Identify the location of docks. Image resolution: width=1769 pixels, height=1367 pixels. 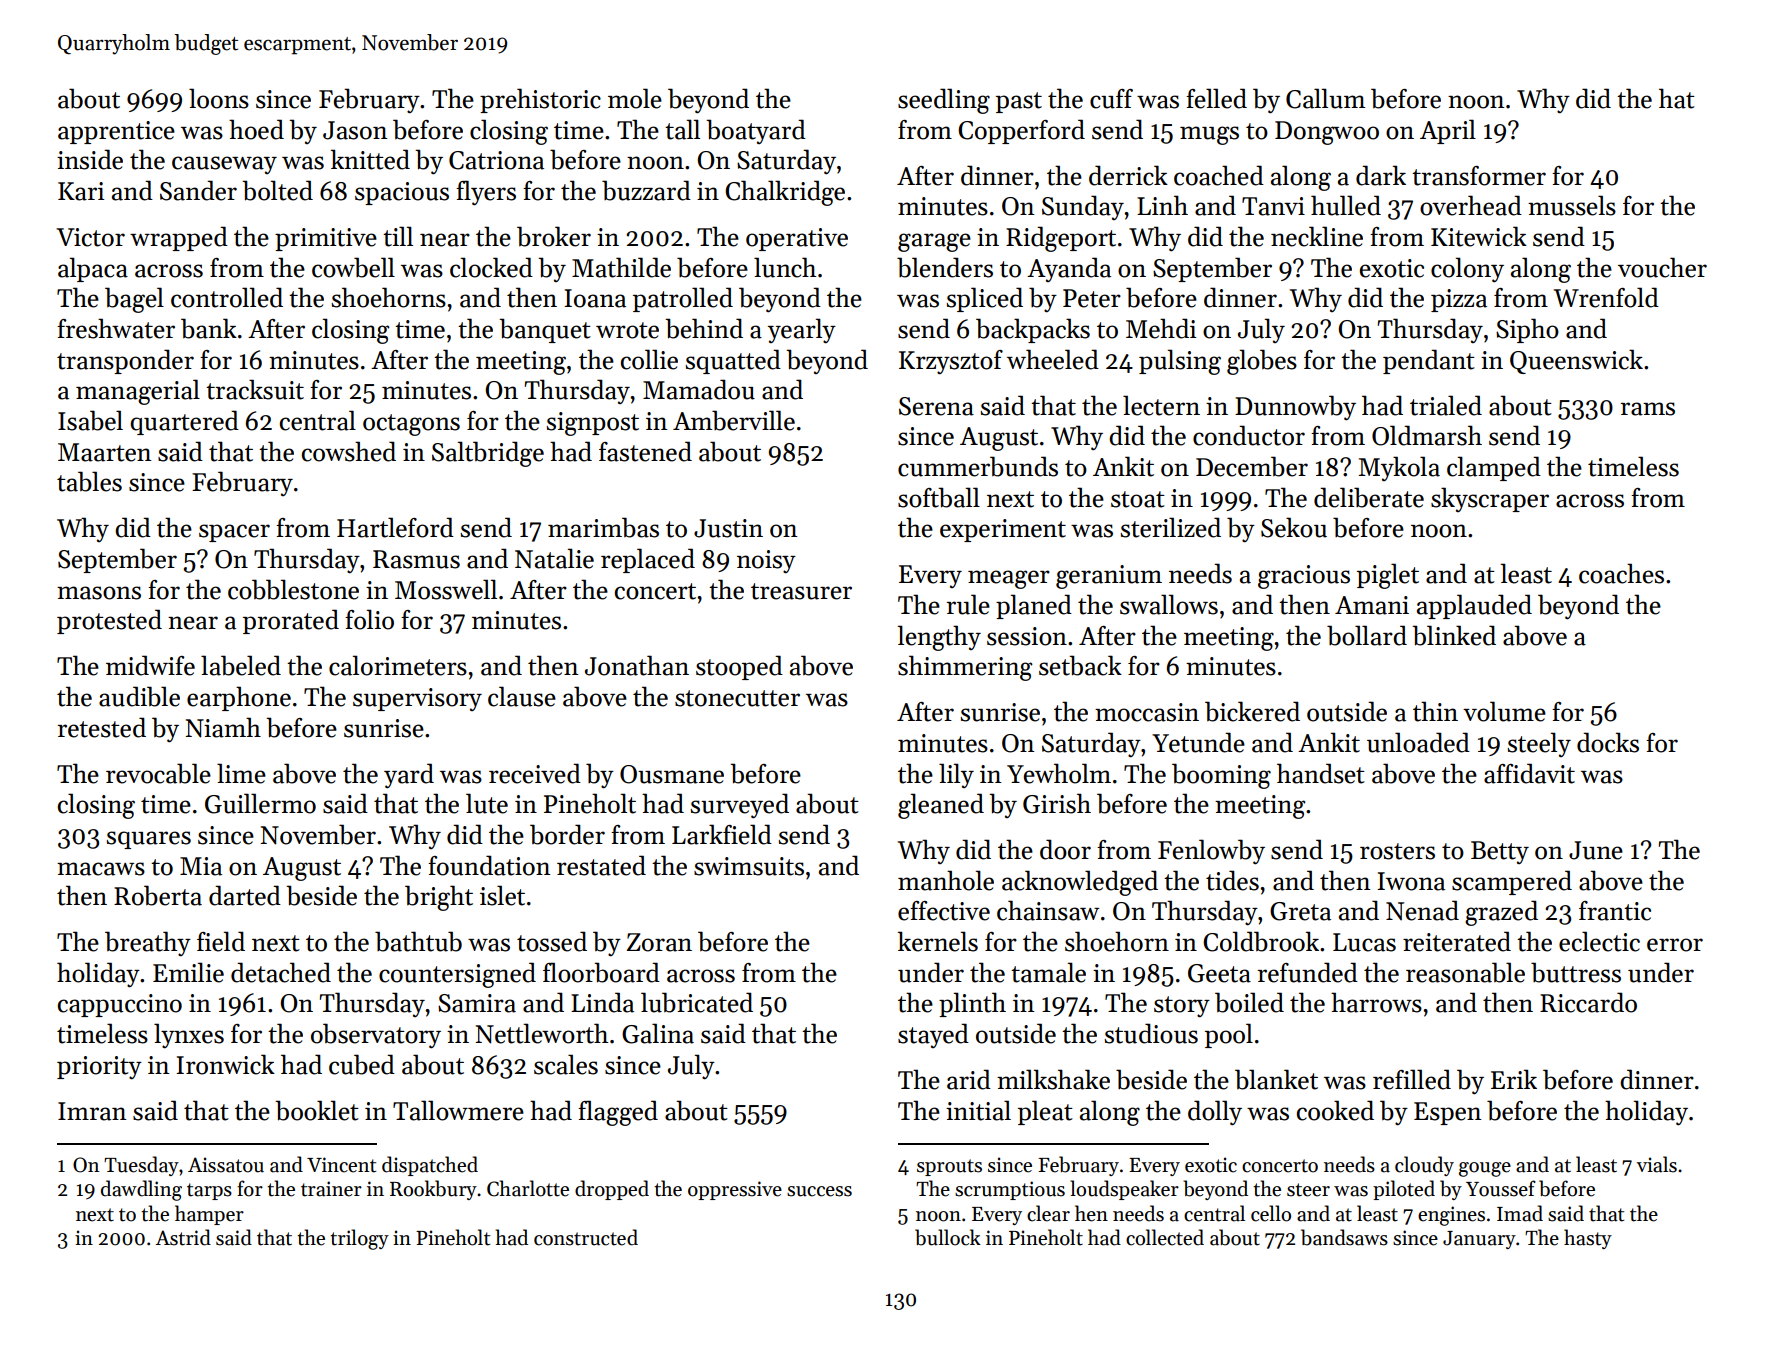
(1608, 742).
